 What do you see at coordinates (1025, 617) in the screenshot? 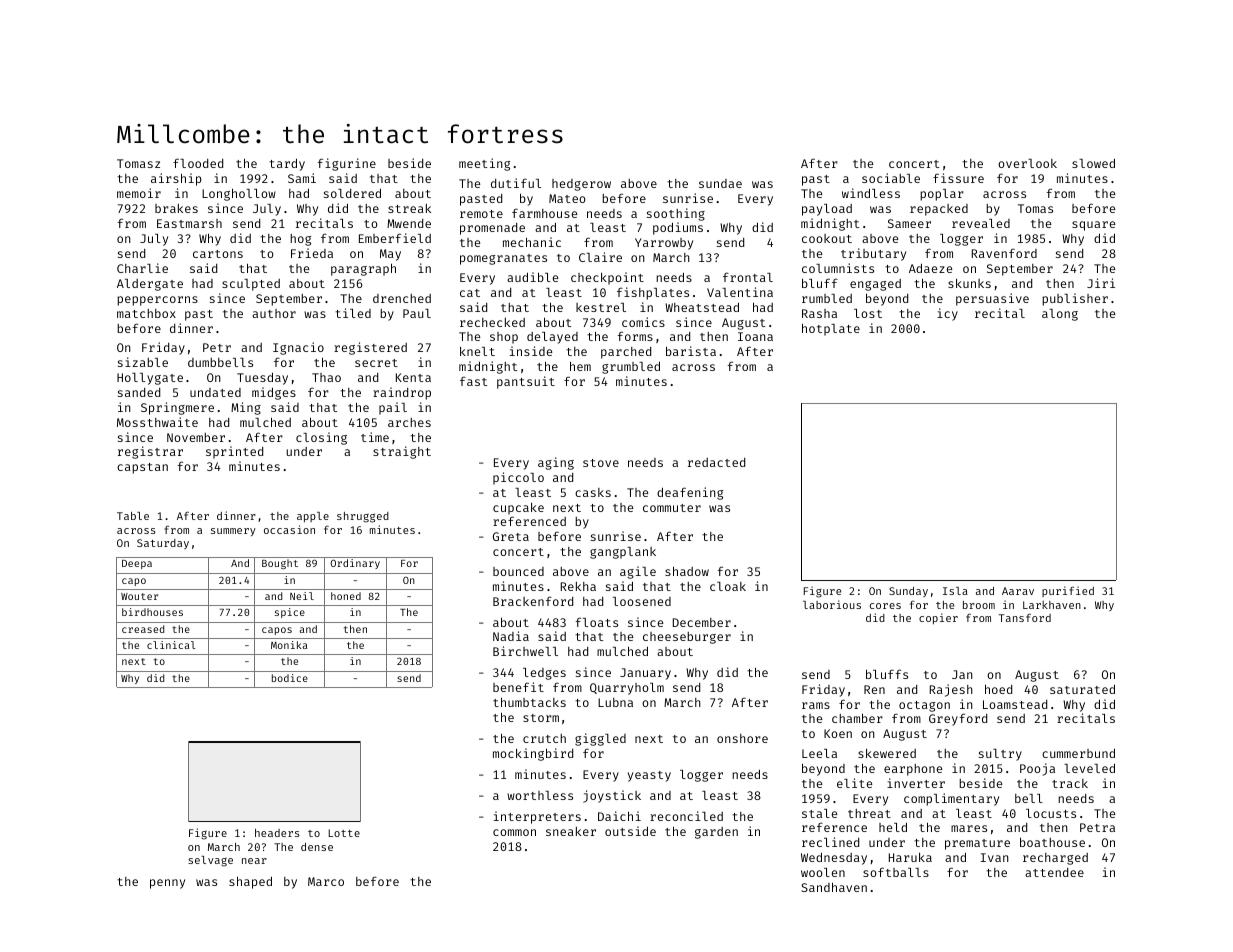
I see `Tansford` at bounding box center [1025, 617].
